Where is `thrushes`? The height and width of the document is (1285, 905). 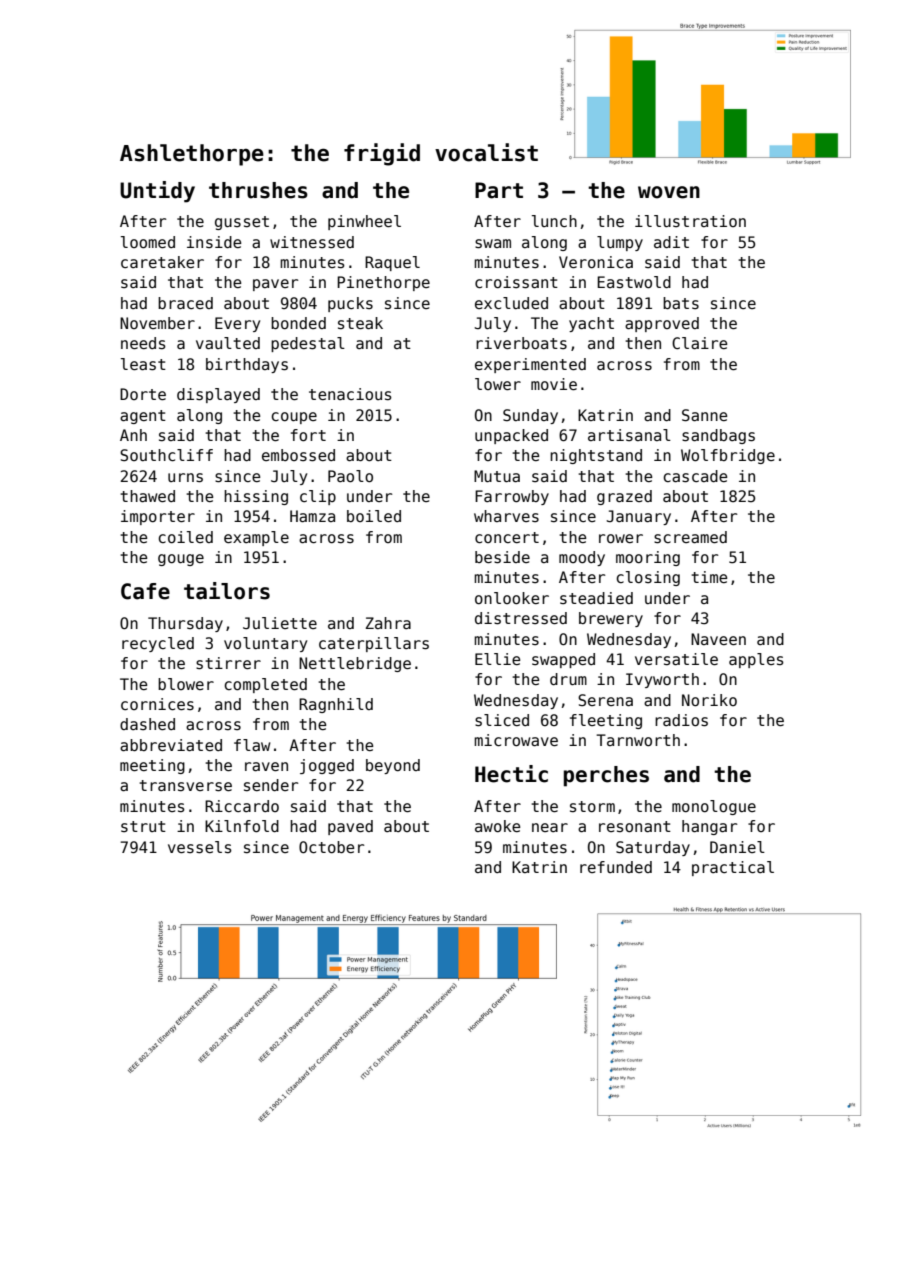
thrushes is located at coordinates (258, 190).
